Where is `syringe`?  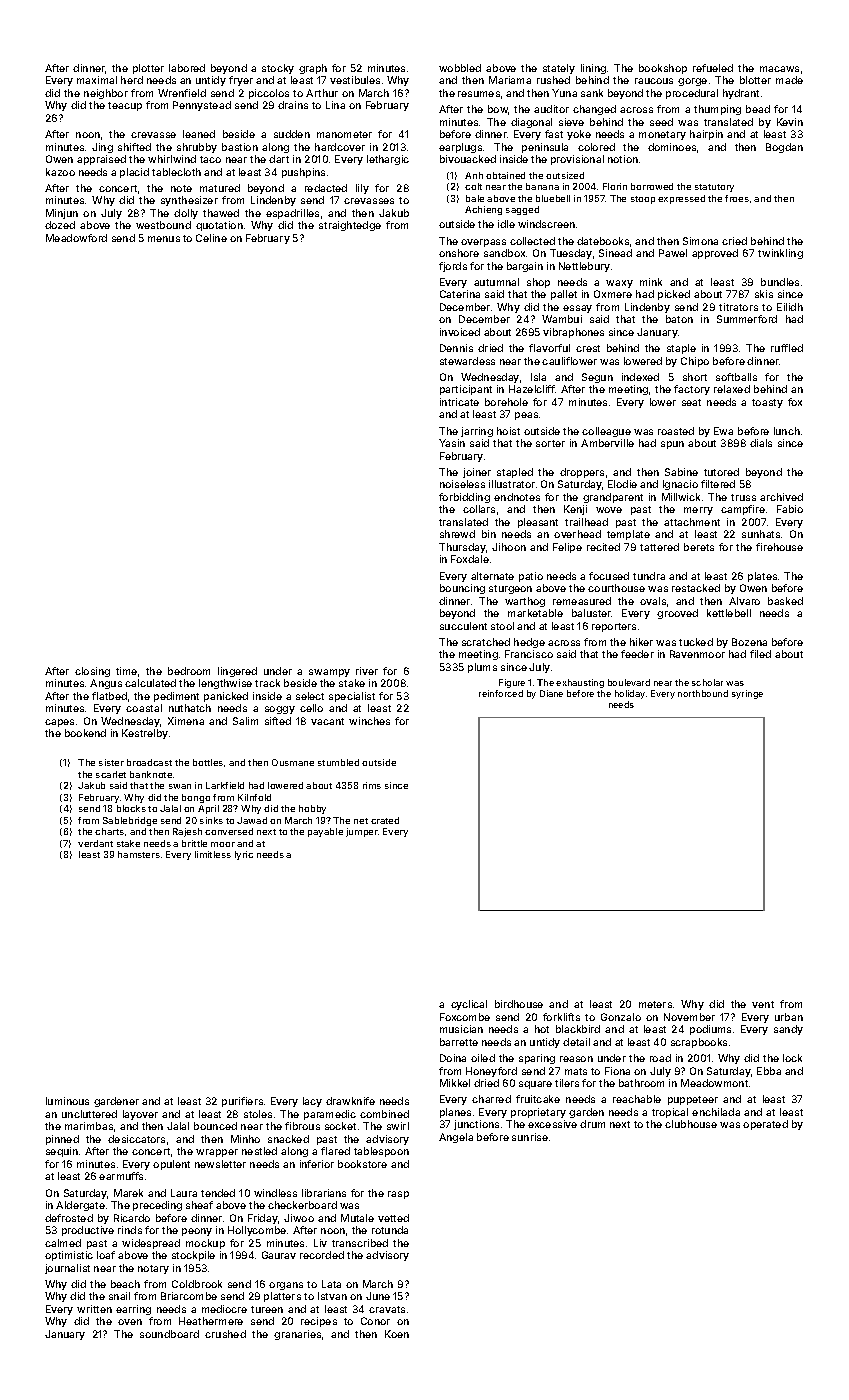
syringe is located at coordinates (747, 694).
